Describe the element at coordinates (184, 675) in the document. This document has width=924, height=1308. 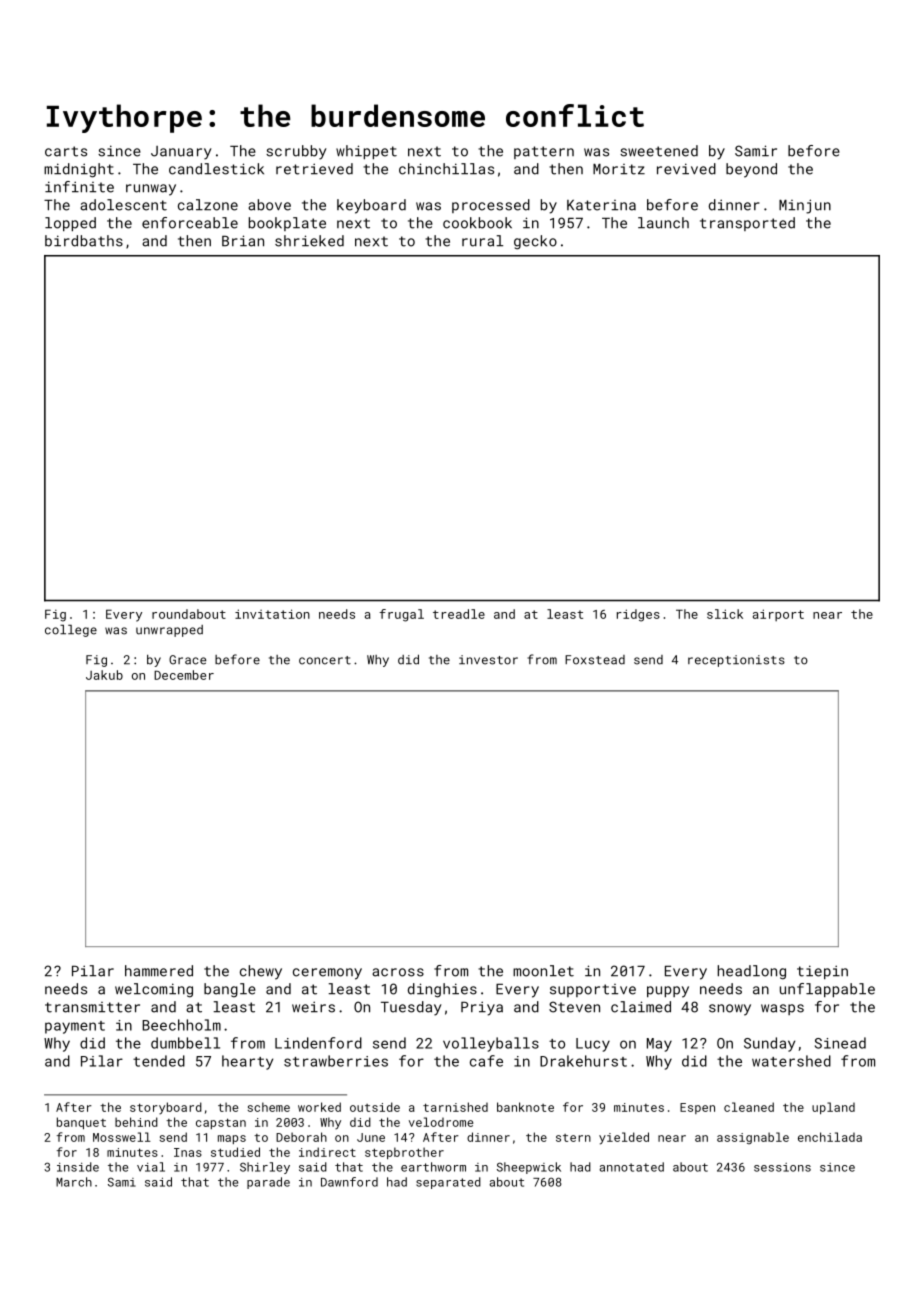
I see `December` at that location.
